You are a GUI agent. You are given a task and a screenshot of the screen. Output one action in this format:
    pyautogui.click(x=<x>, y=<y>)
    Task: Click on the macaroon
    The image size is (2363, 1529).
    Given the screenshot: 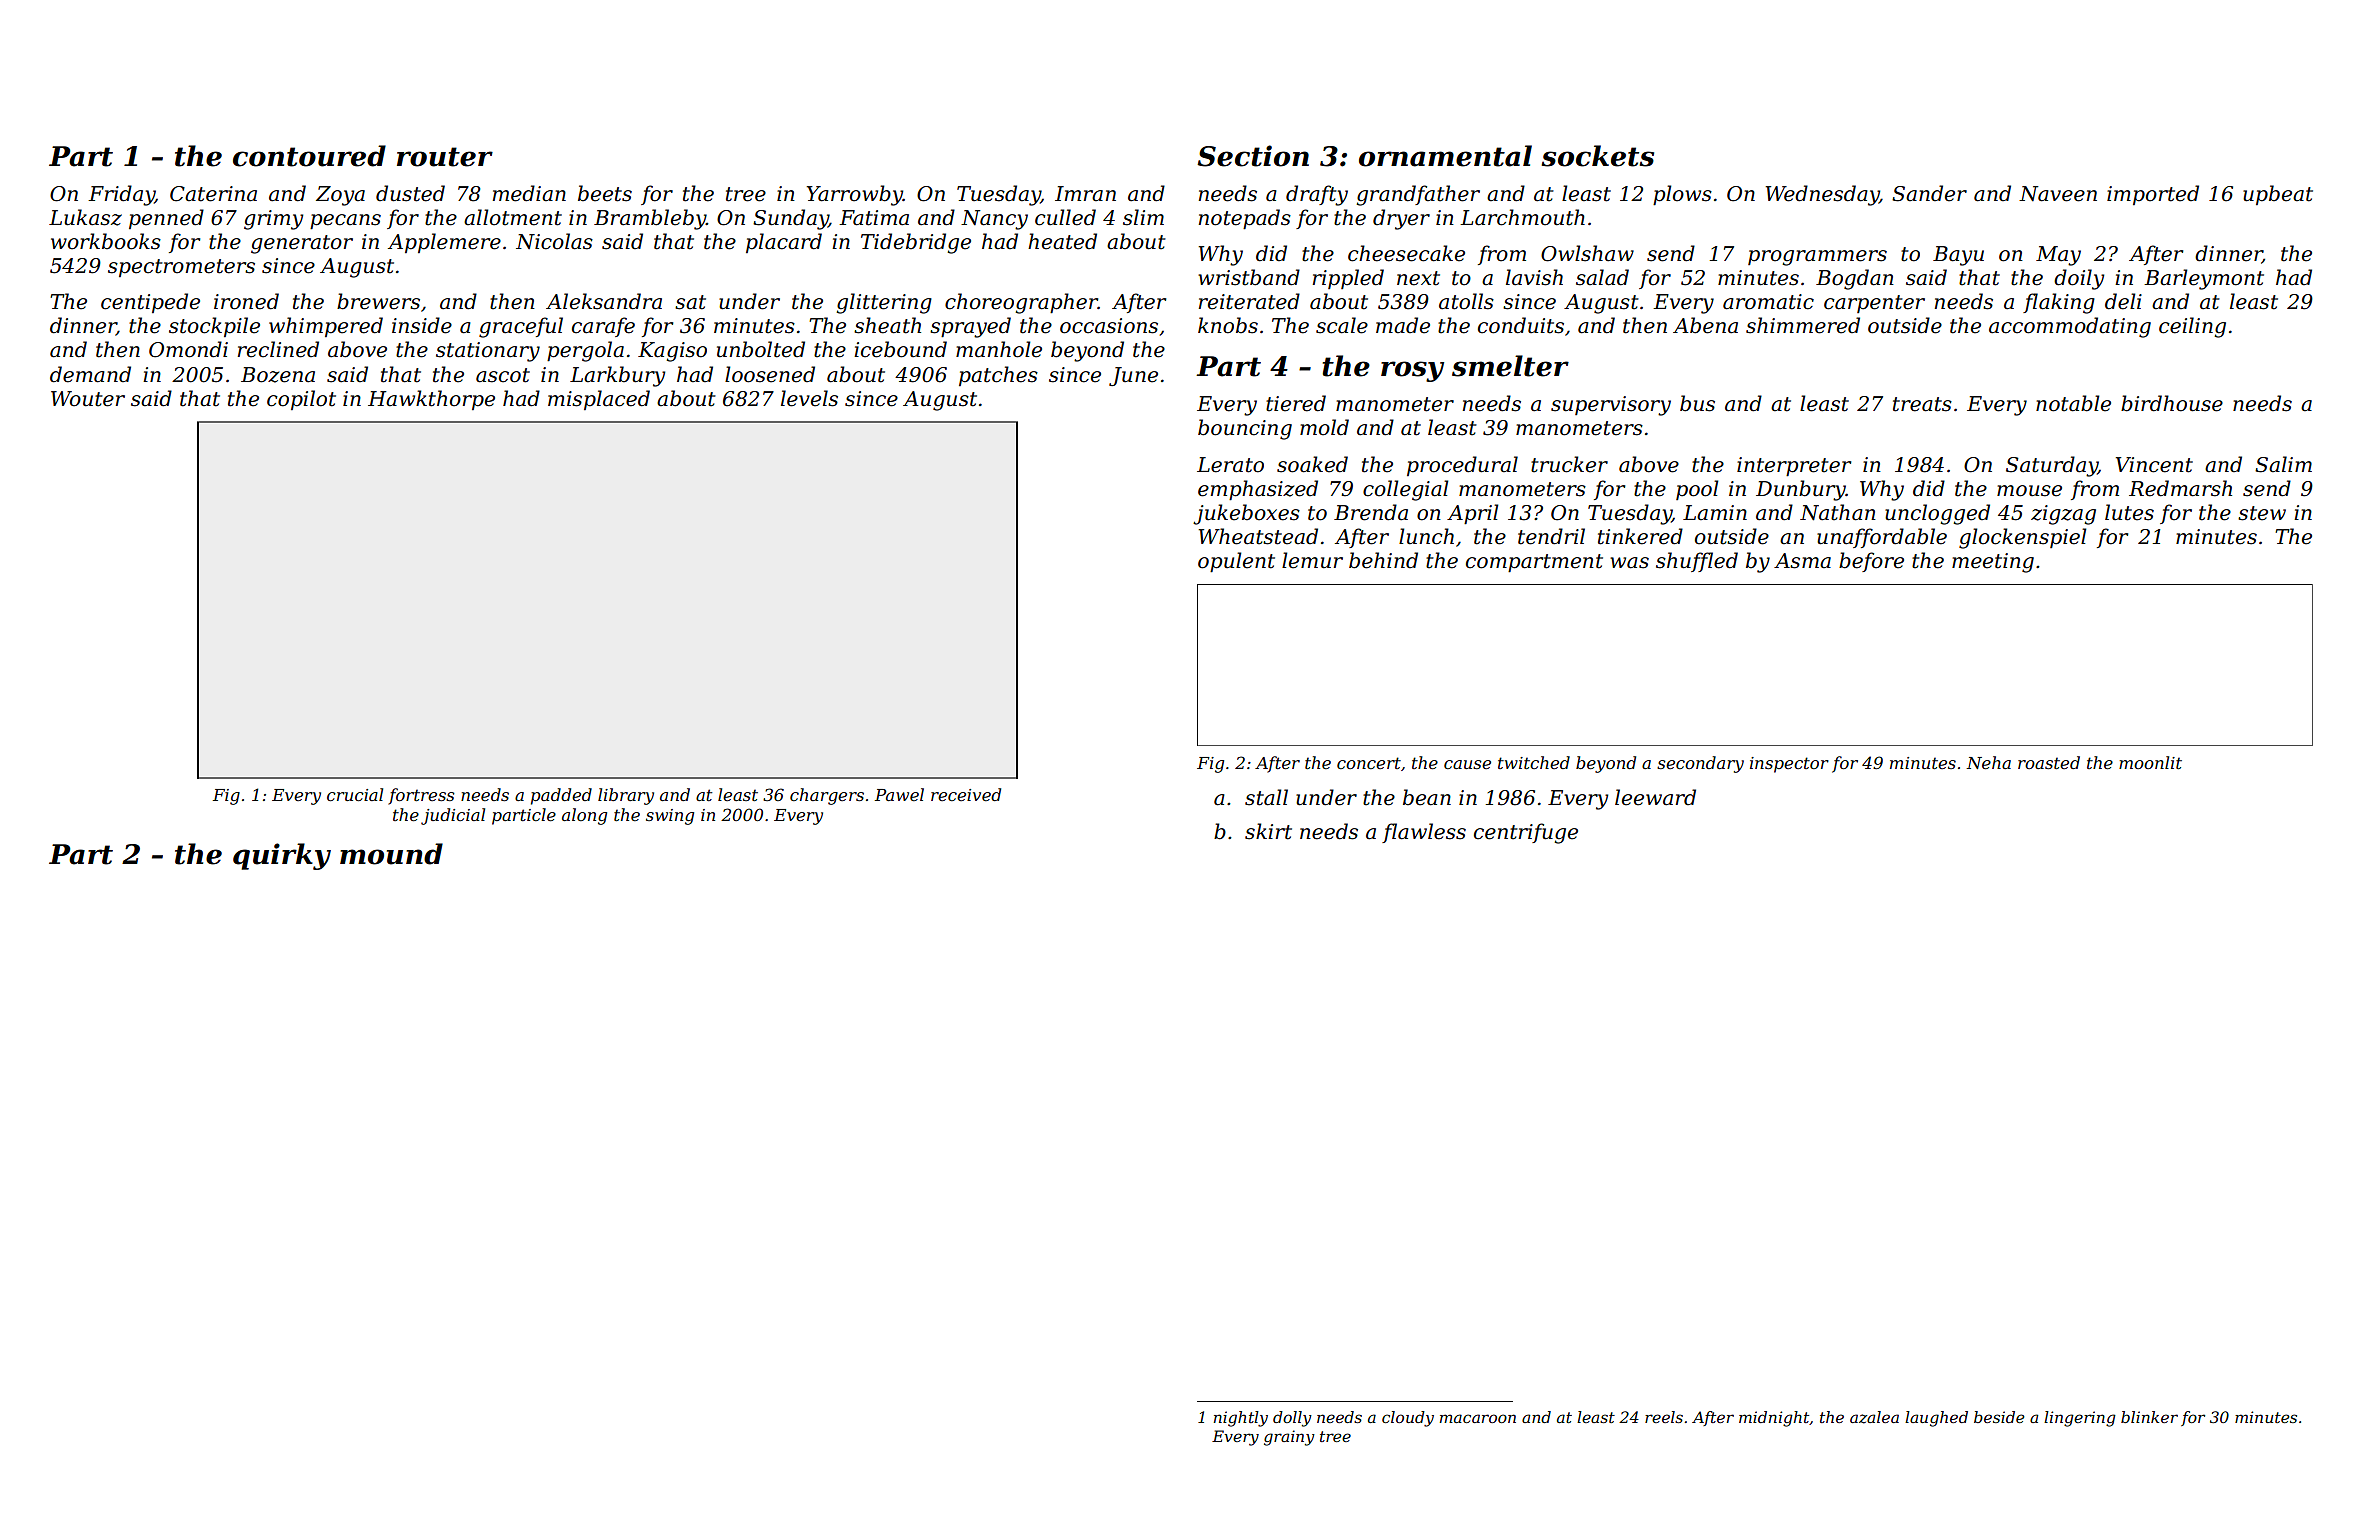 What is the action you would take?
    pyautogui.click(x=1478, y=1418)
